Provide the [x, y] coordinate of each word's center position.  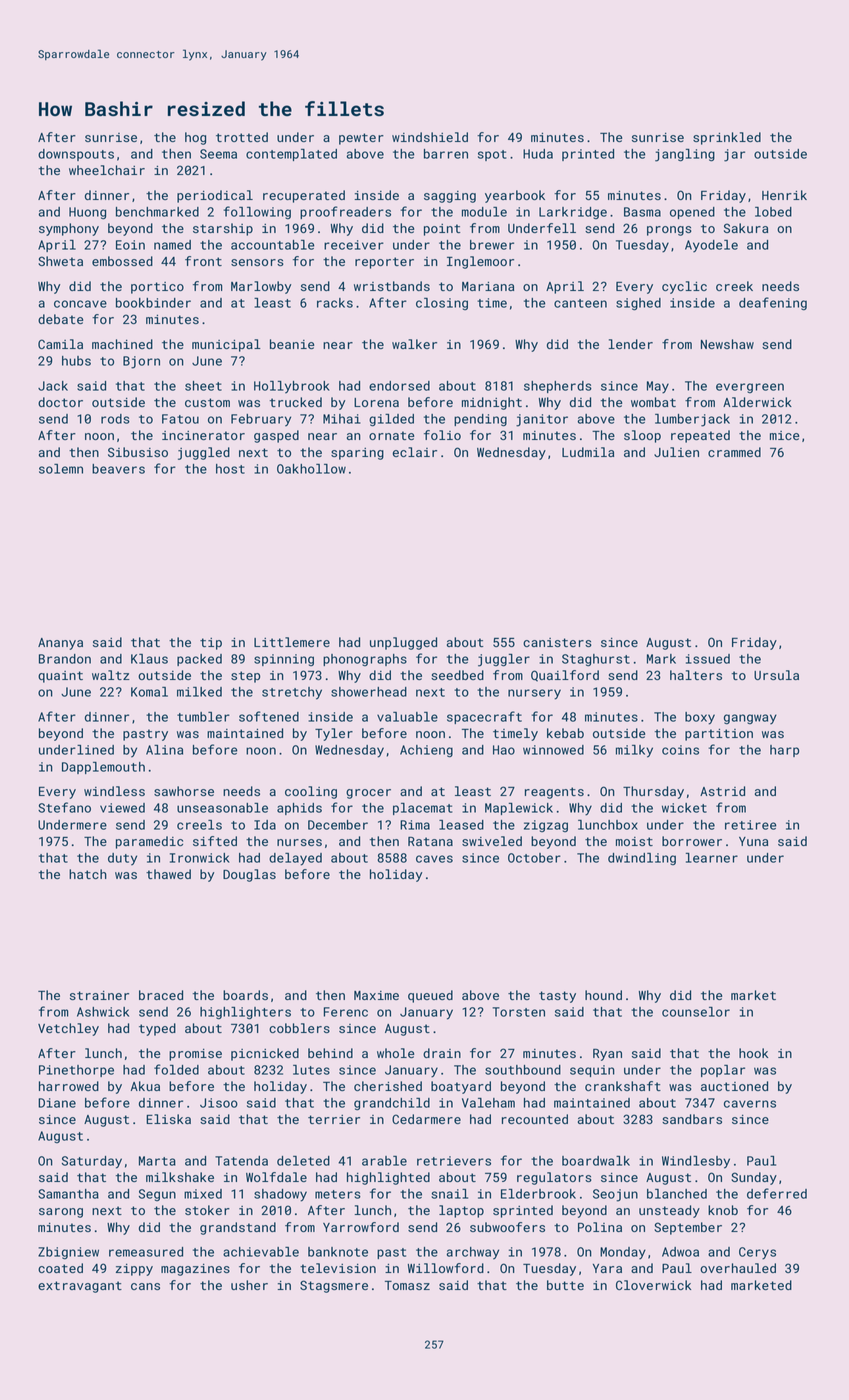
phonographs [365, 660]
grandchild [392, 1104]
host [230, 469]
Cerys [757, 1253]
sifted [215, 841]
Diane [57, 1103]
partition [719, 735]
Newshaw [727, 344]
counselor [696, 1012]
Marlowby [261, 287]
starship [223, 229]
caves [434, 859]
